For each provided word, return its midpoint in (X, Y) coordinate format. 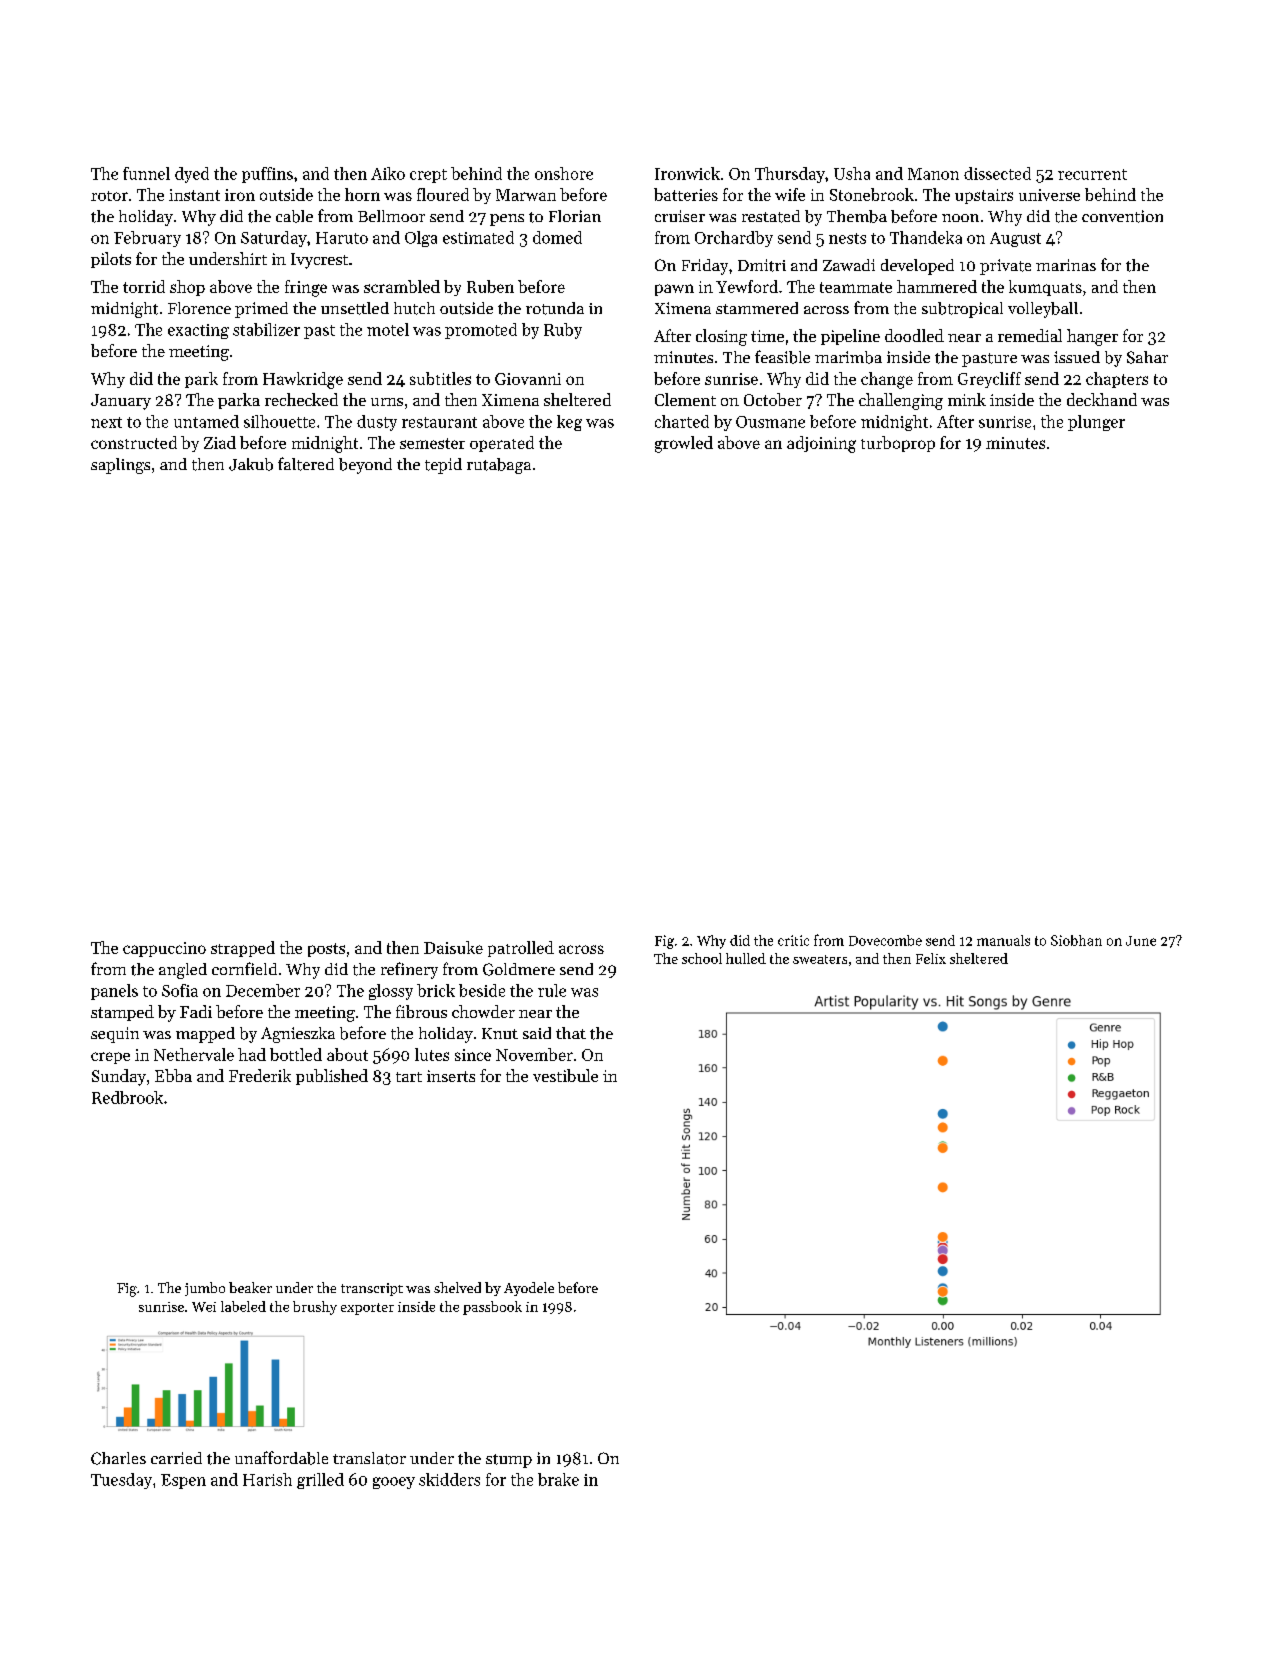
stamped (122, 1013)
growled (684, 444)
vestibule (565, 1075)
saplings (120, 466)
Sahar (1147, 357)
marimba (848, 357)
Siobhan (1076, 940)
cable (294, 216)
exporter (367, 1309)
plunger (1096, 423)
